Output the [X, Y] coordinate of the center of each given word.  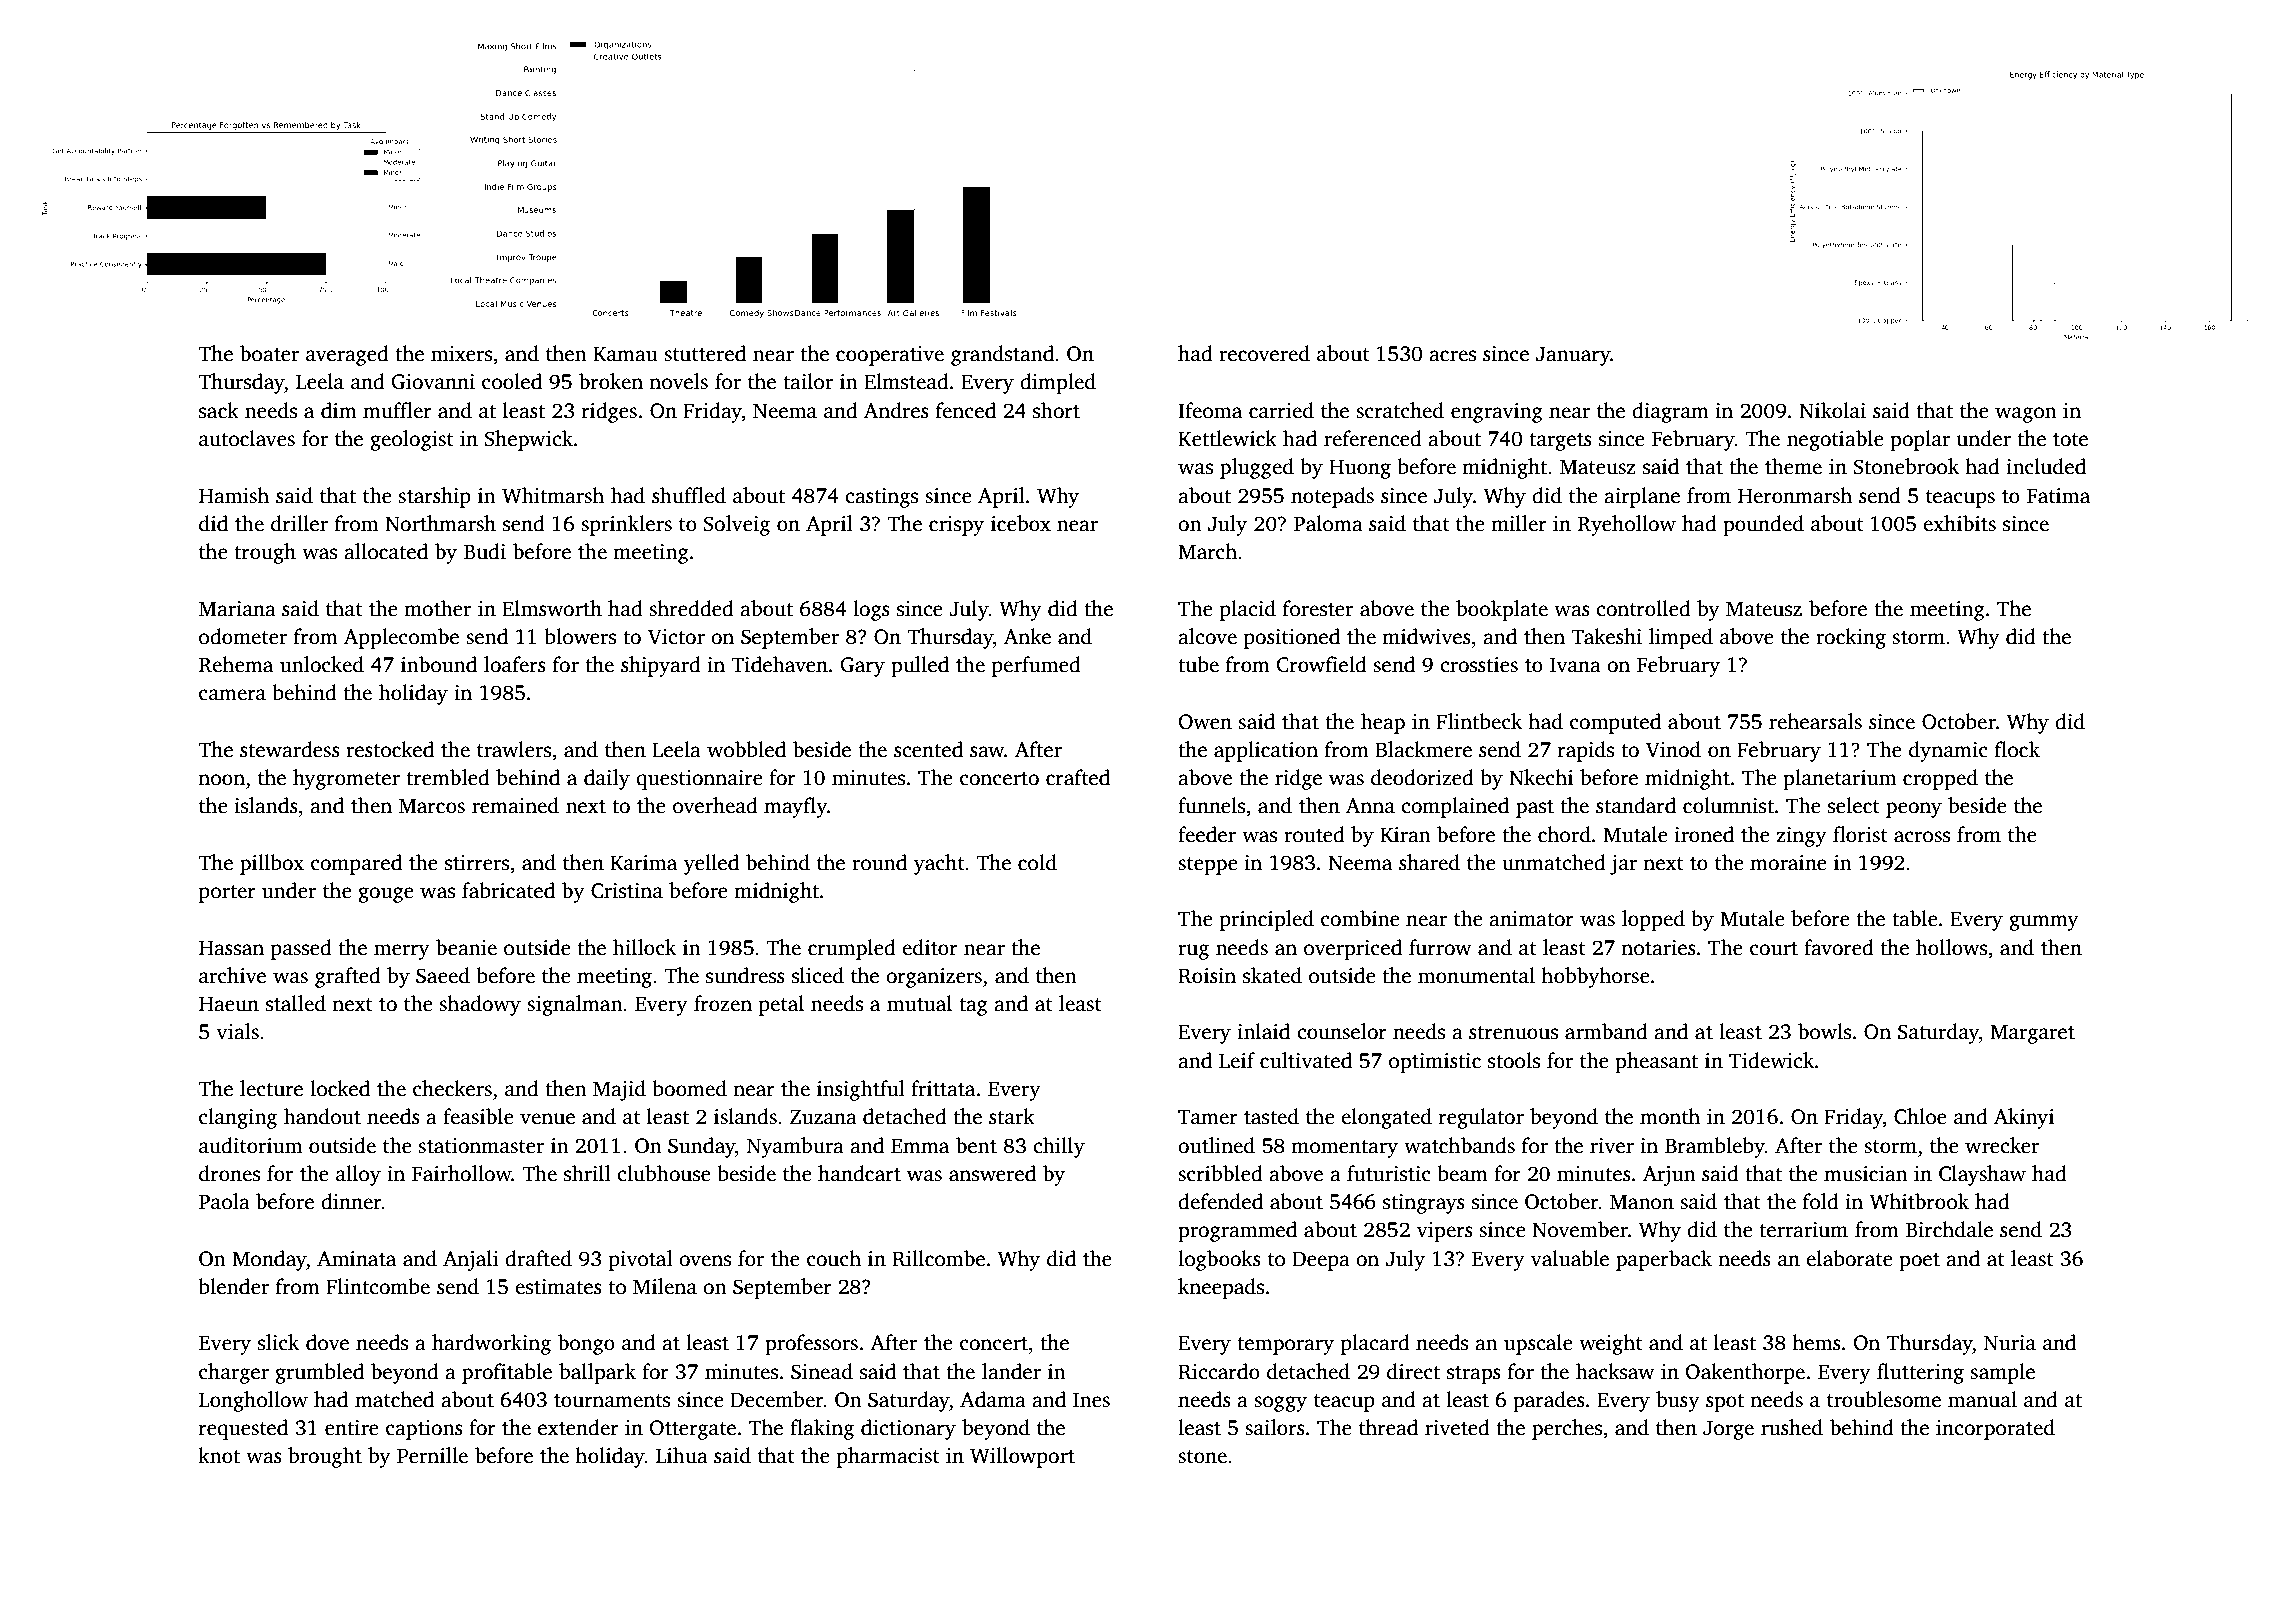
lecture [271, 1088]
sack [219, 410]
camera [232, 695]
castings [881, 498]
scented [928, 749]
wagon [2026, 415]
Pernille [432, 1455]
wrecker [2002, 1145]
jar [1623, 865]
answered [992, 1173]
